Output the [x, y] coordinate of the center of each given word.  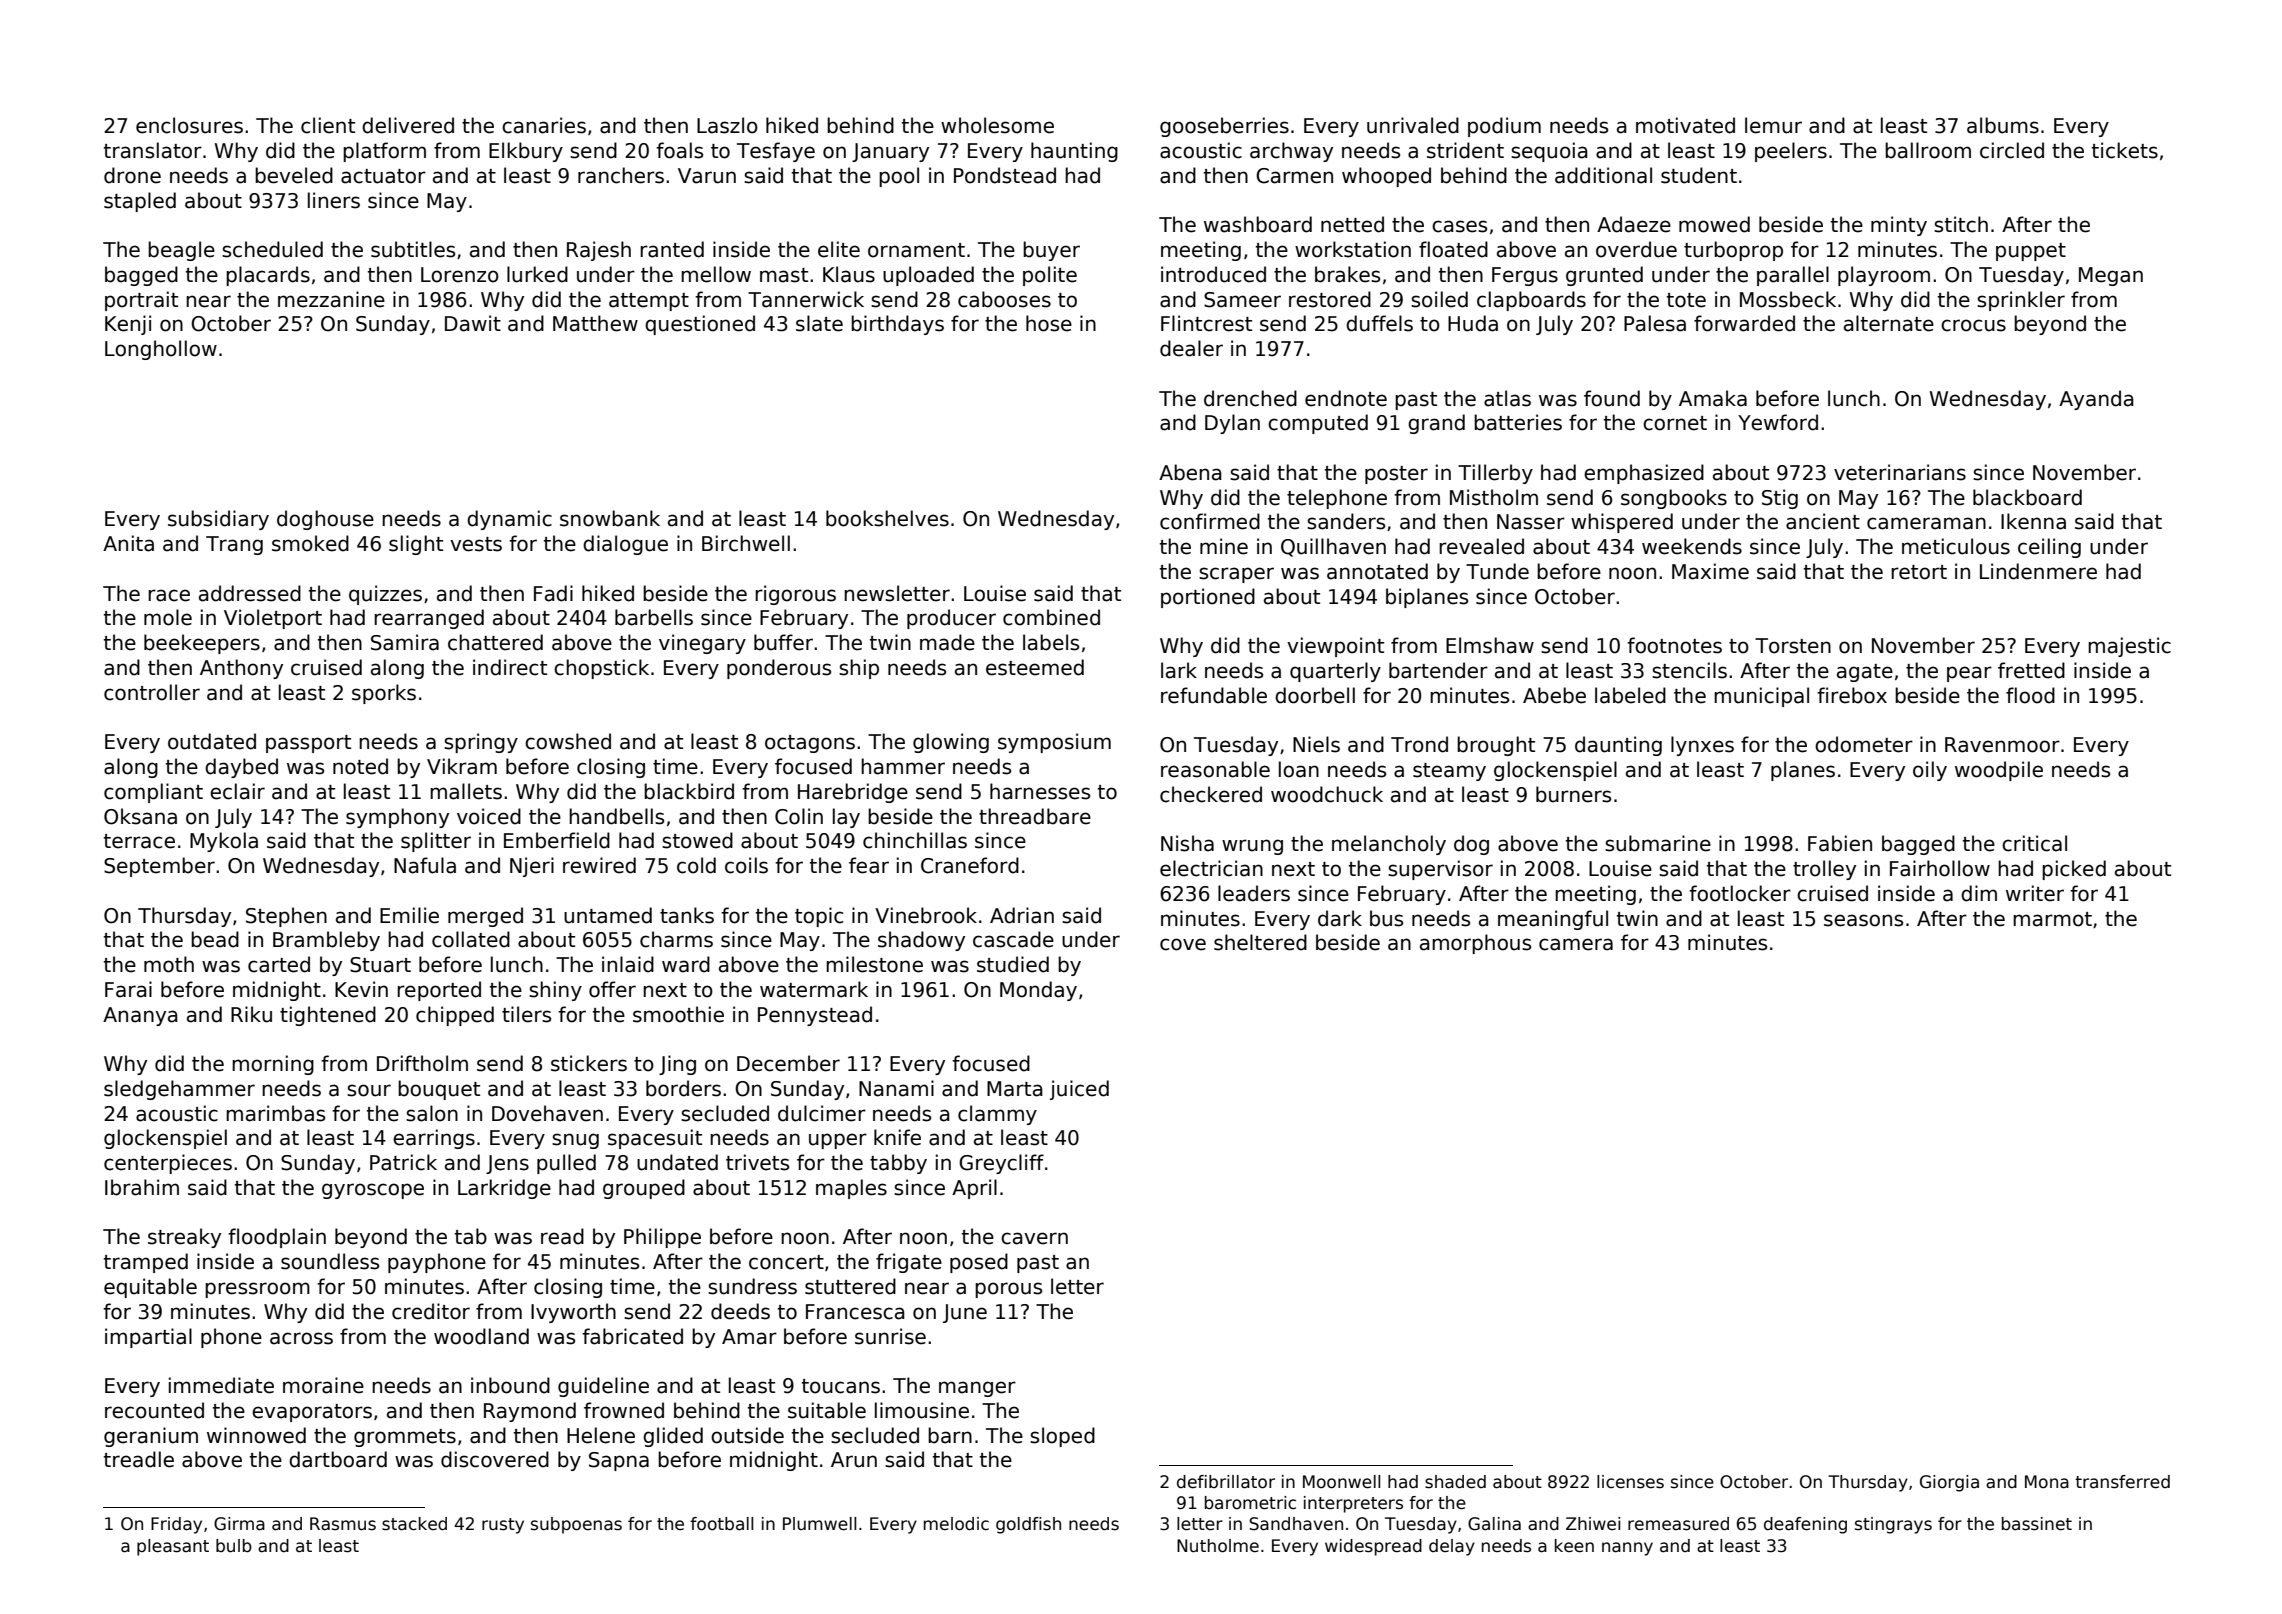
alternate [1889, 323]
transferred [2122, 1482]
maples [851, 1189]
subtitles [413, 249]
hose [1049, 323]
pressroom [257, 1290]
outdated [212, 741]
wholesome [997, 125]
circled [2012, 150]
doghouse [325, 520]
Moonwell [1341, 1482]
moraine [323, 1385]
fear [869, 865]
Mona [2047, 1482]
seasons [1863, 920]
